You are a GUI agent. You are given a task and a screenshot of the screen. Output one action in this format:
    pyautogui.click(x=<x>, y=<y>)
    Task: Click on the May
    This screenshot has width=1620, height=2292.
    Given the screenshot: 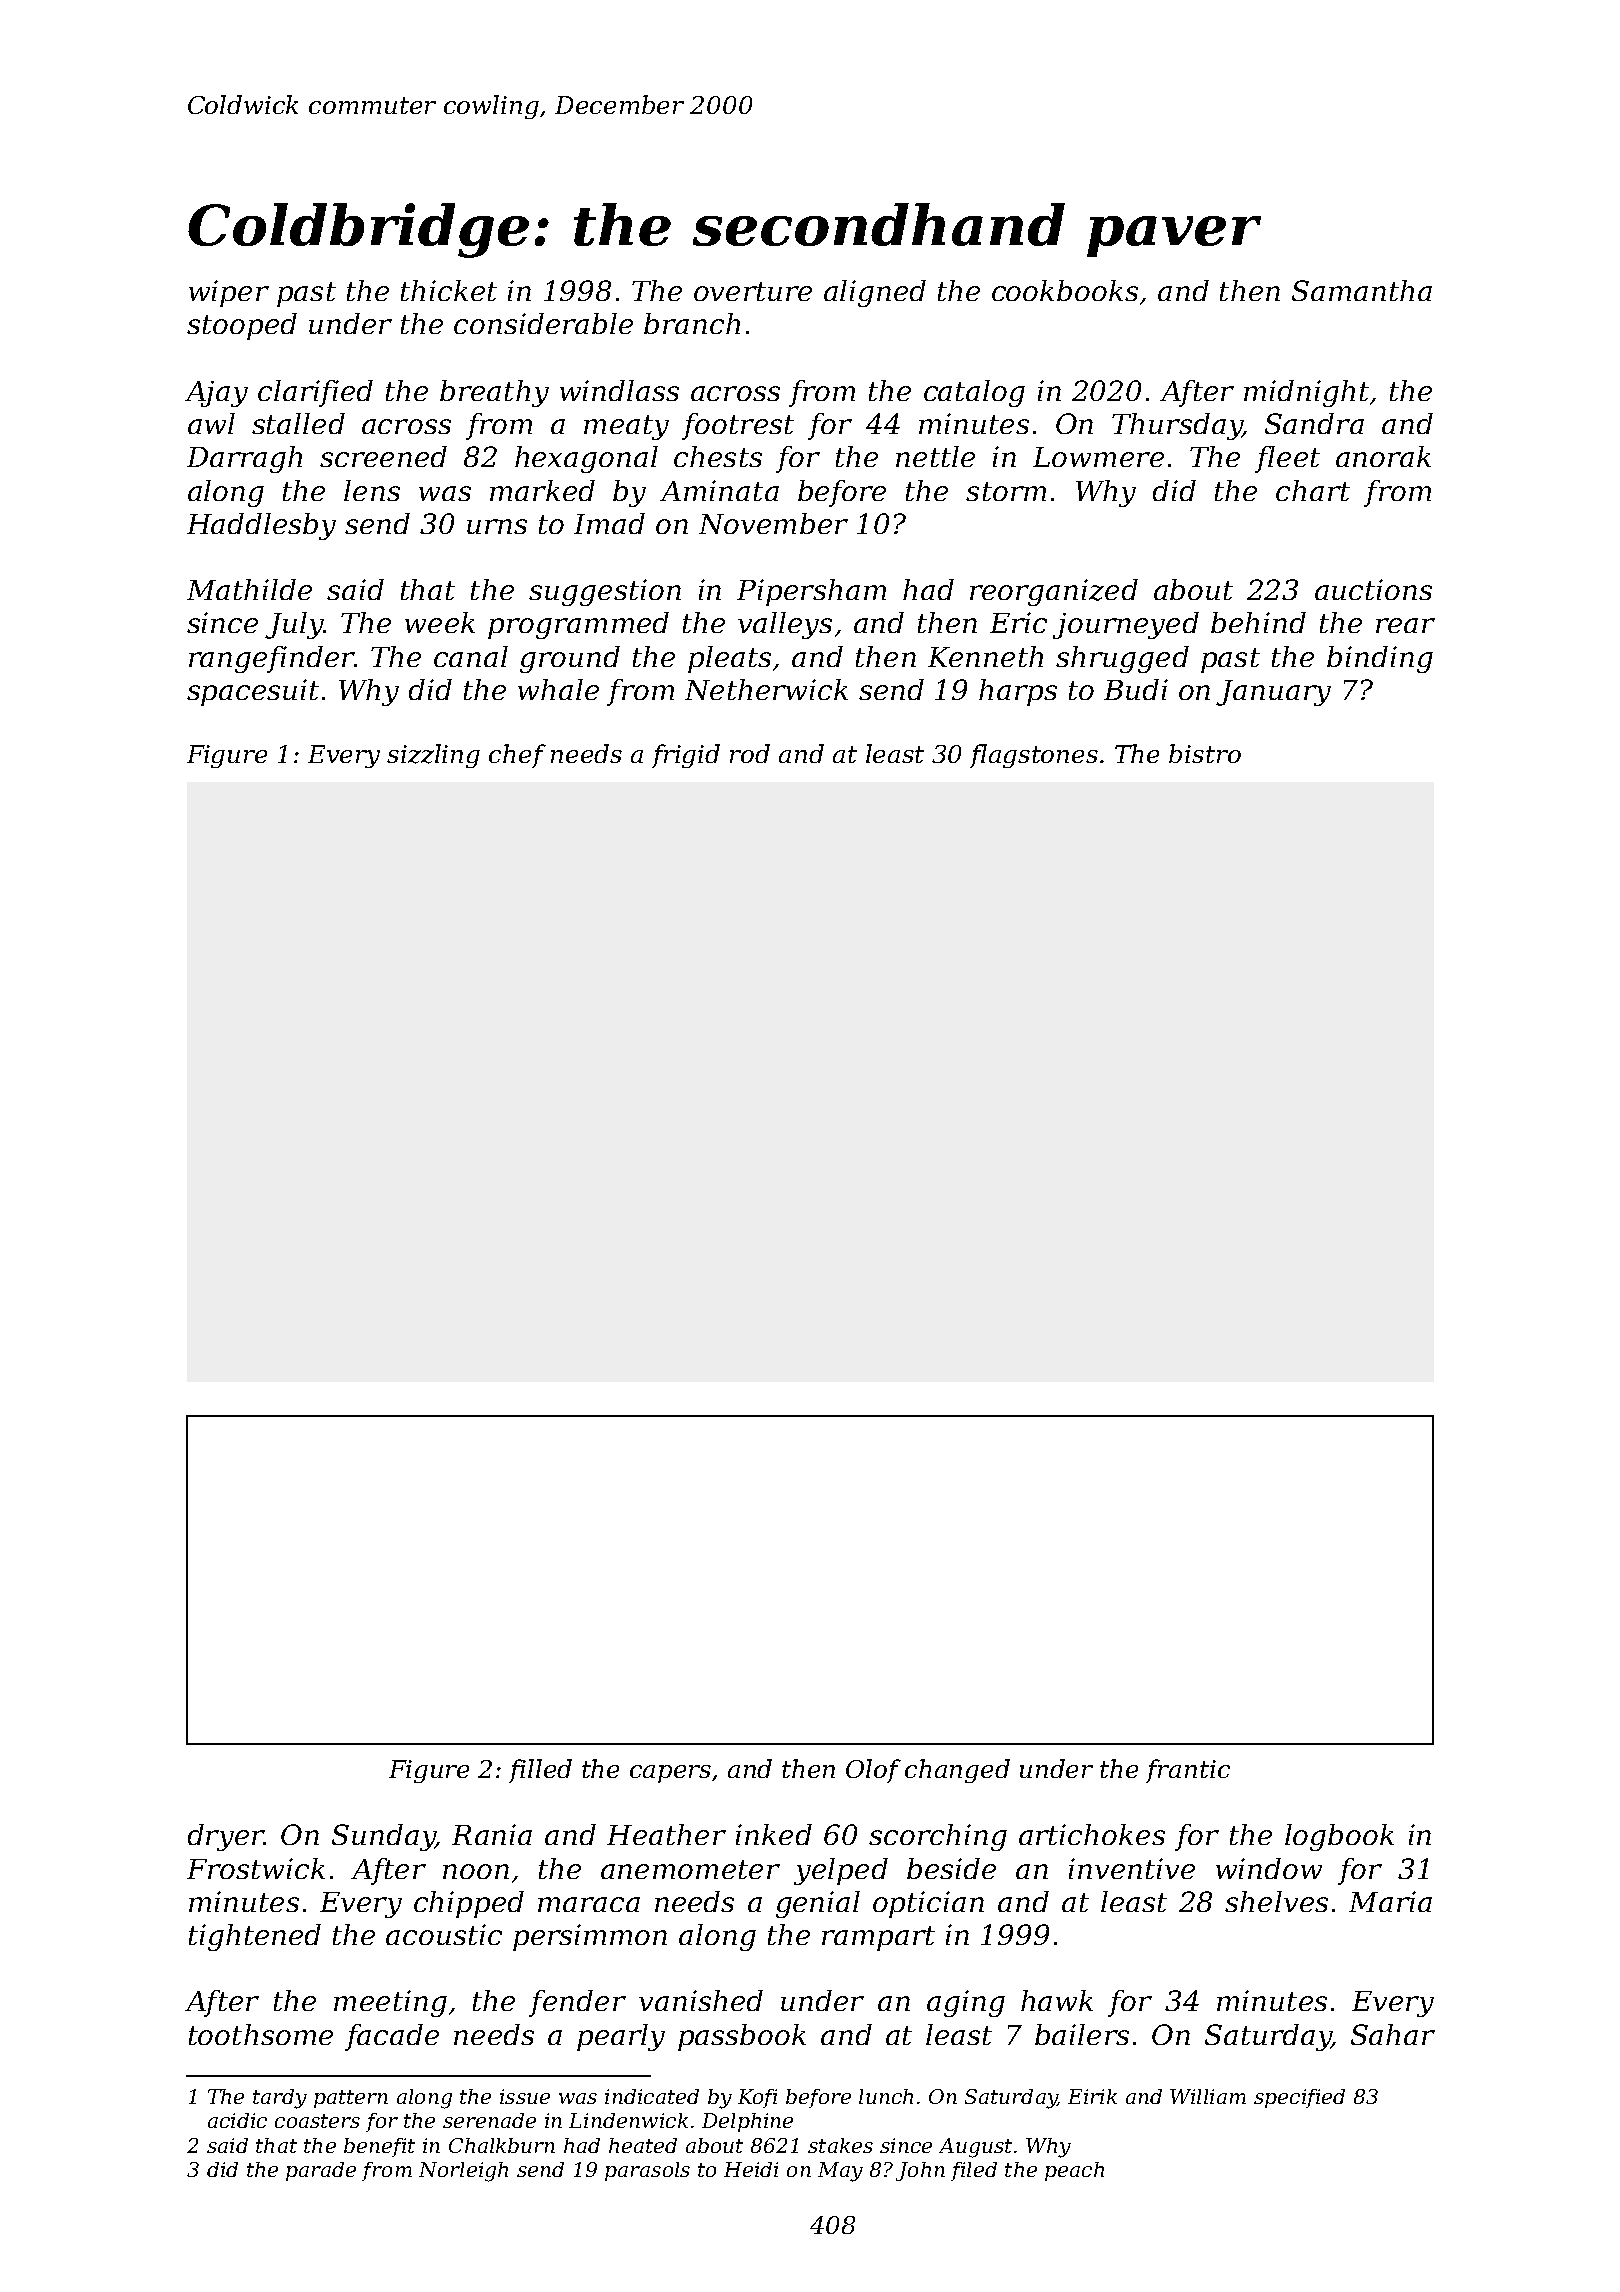 What is the action you would take?
    pyautogui.click(x=840, y=2172)
